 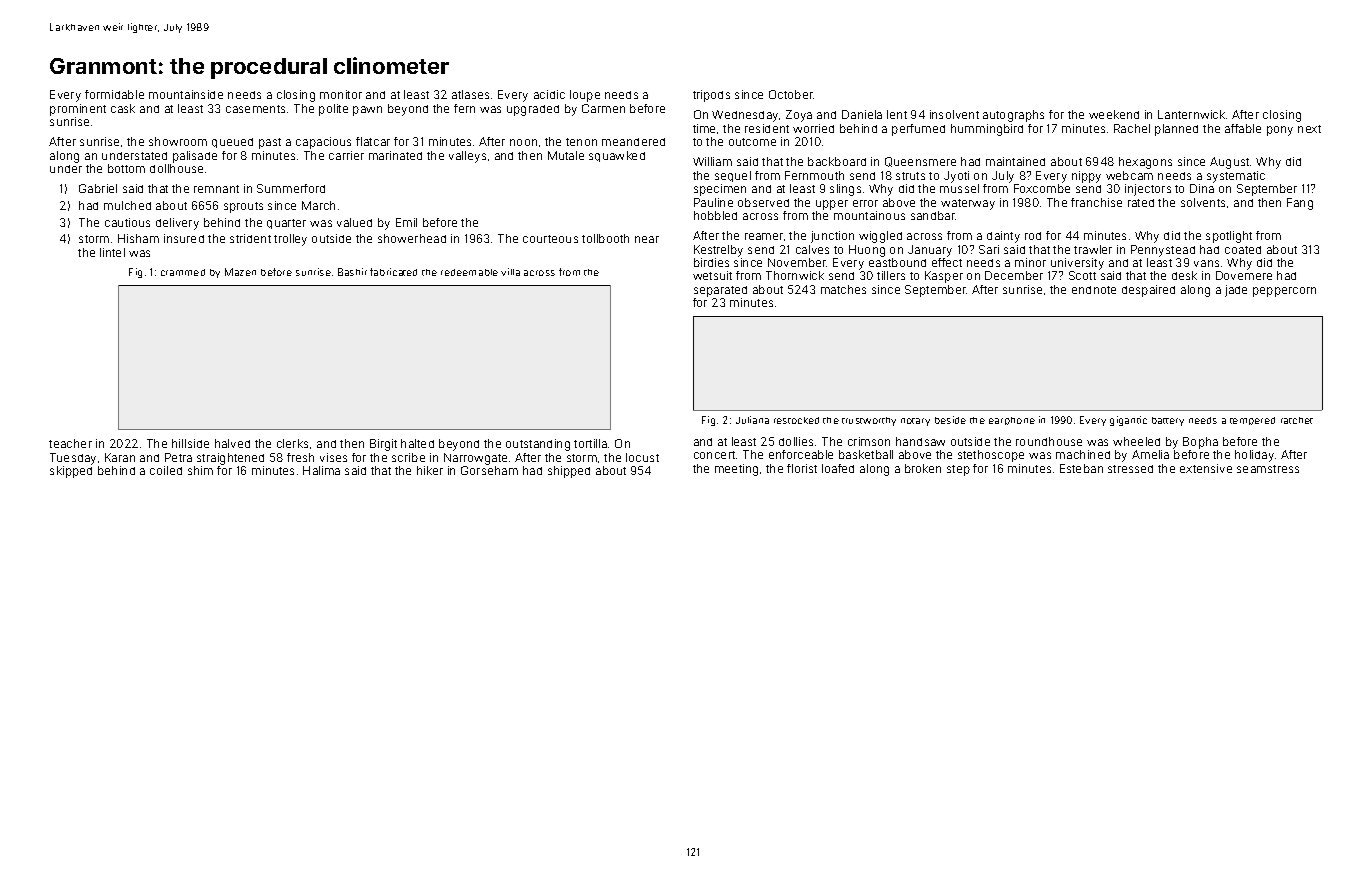 What do you see at coordinates (1168, 421) in the document?
I see `battery` at bounding box center [1168, 421].
